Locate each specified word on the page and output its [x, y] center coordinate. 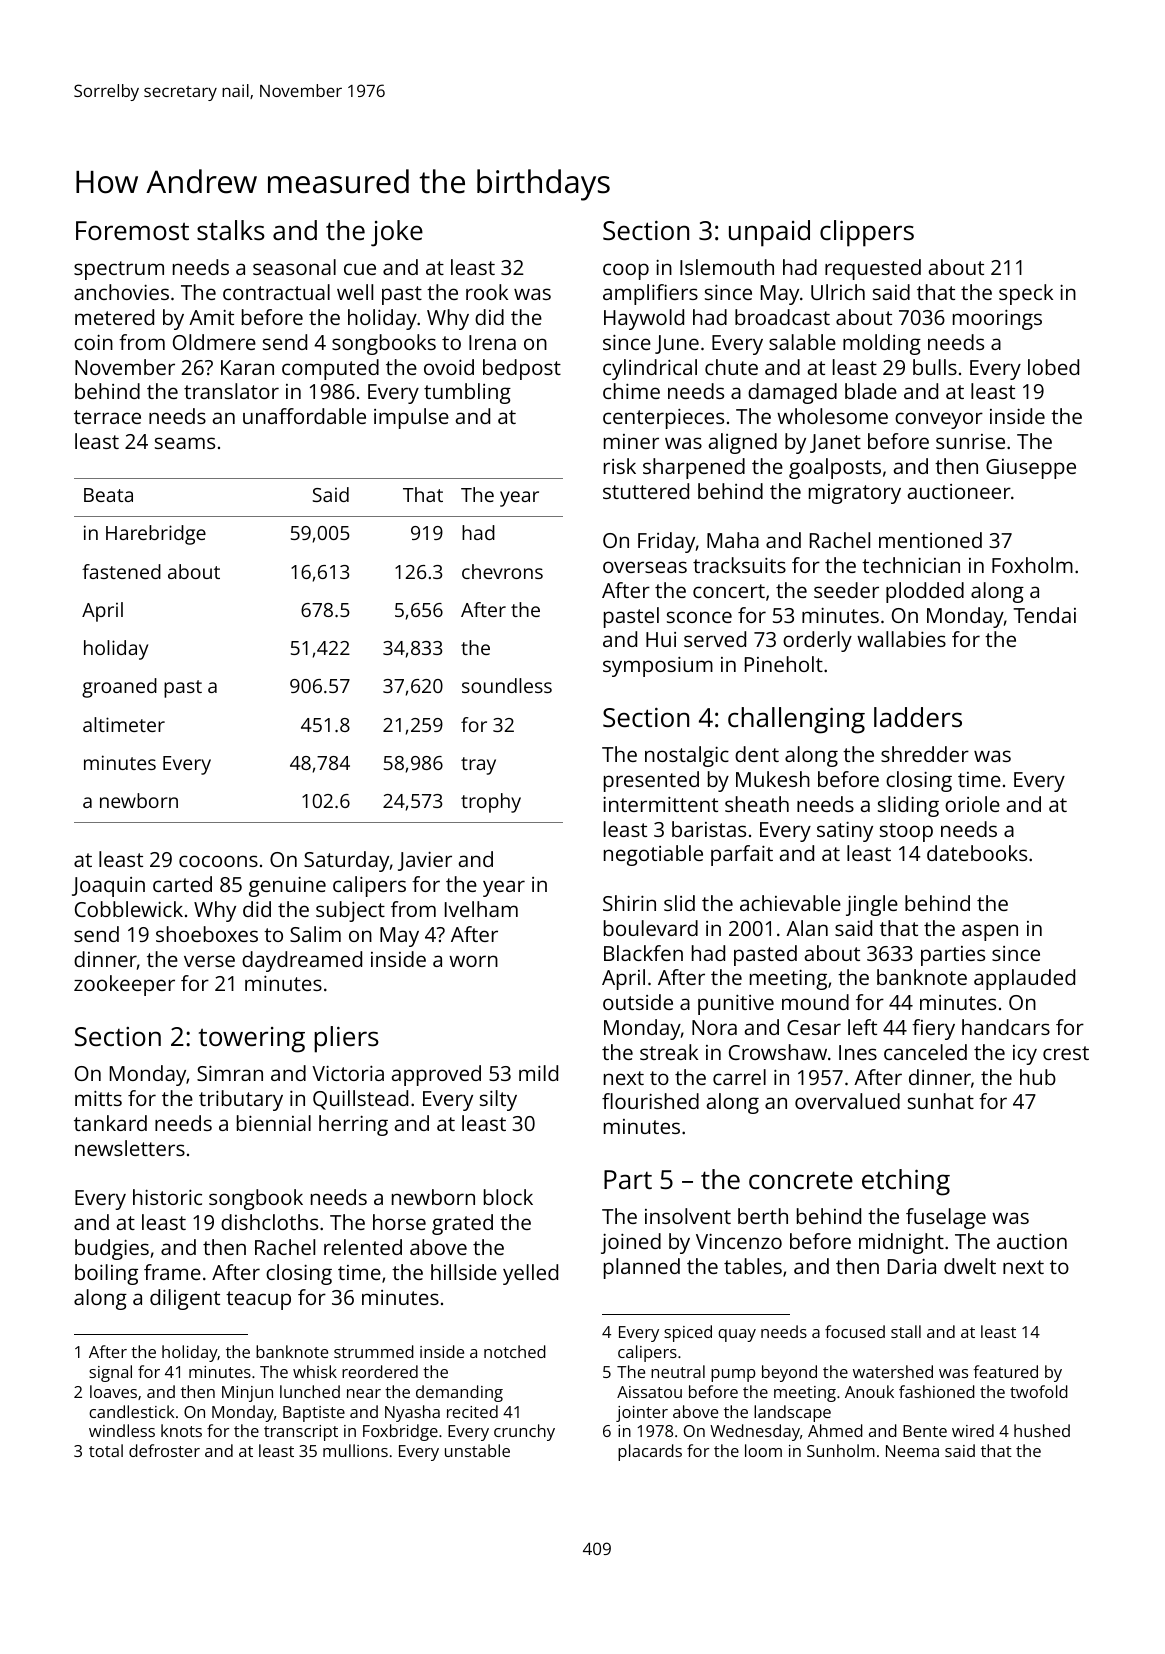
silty [498, 1100]
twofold [1039, 1391]
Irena [492, 342]
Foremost [132, 230]
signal [110, 1373]
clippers [867, 233]
